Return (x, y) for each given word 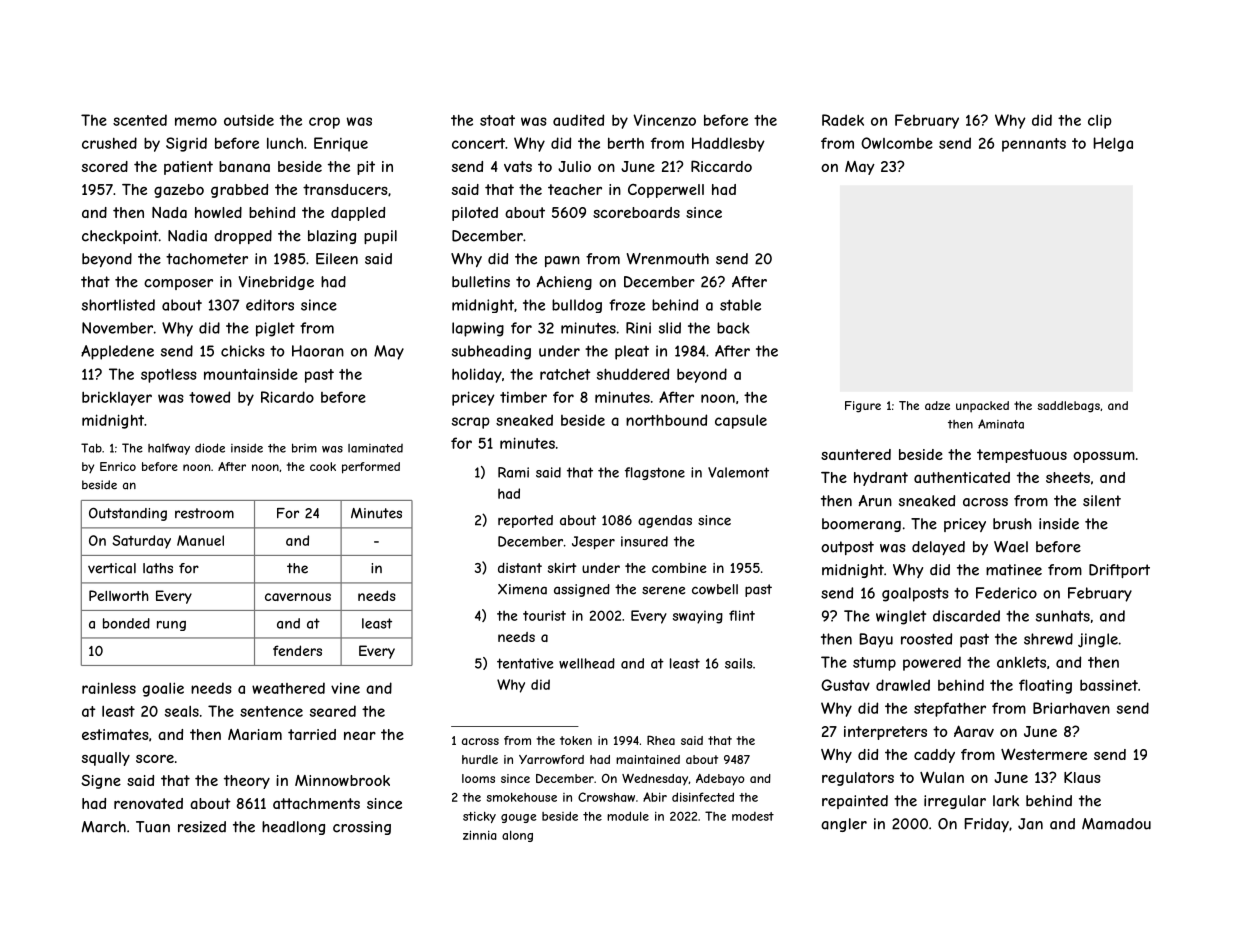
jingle (1098, 640)
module (628, 816)
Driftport (1119, 571)
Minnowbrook (342, 780)
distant (520, 568)
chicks (243, 351)
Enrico (118, 466)
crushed (109, 143)
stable (740, 305)
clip (1100, 121)
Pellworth (119, 595)
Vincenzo (664, 120)
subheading (491, 352)
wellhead (587, 663)
